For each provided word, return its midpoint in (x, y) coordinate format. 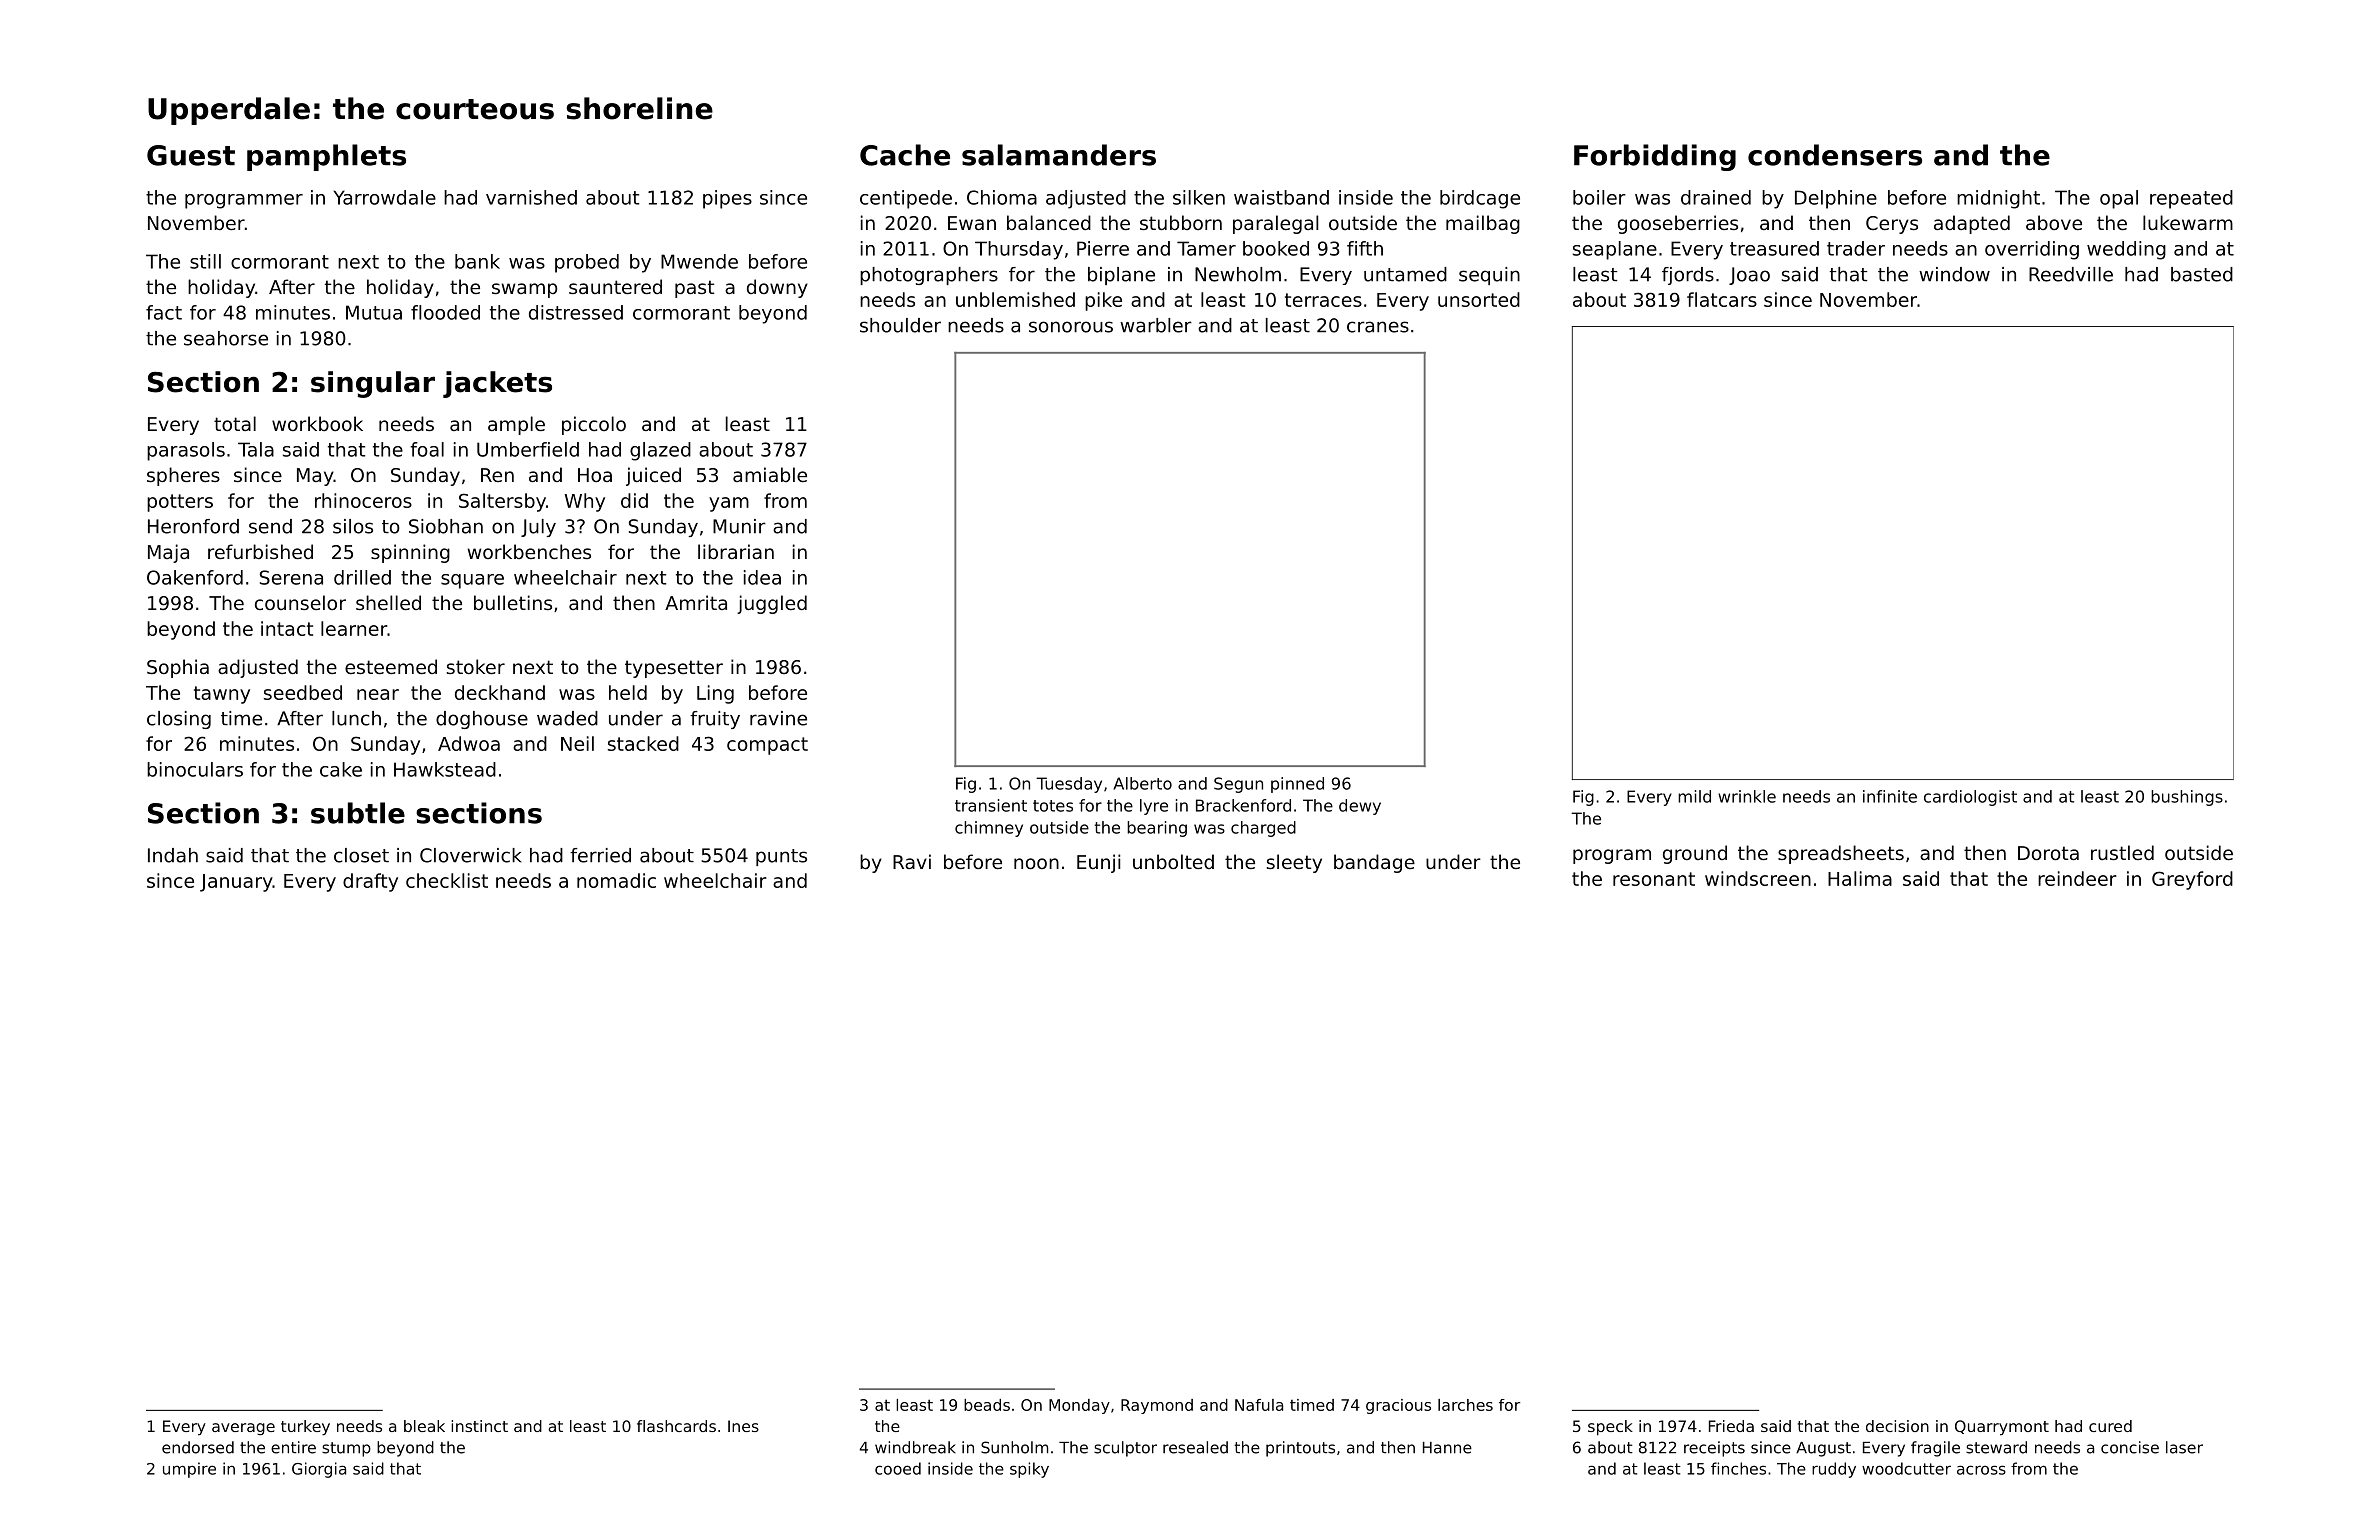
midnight (1998, 199)
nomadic (616, 880)
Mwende (699, 261)
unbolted (1173, 861)
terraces (1323, 300)
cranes (1378, 327)
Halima (1860, 878)
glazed (660, 451)
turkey (305, 1428)
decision (1897, 1426)
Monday (1079, 1406)
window (1954, 274)
